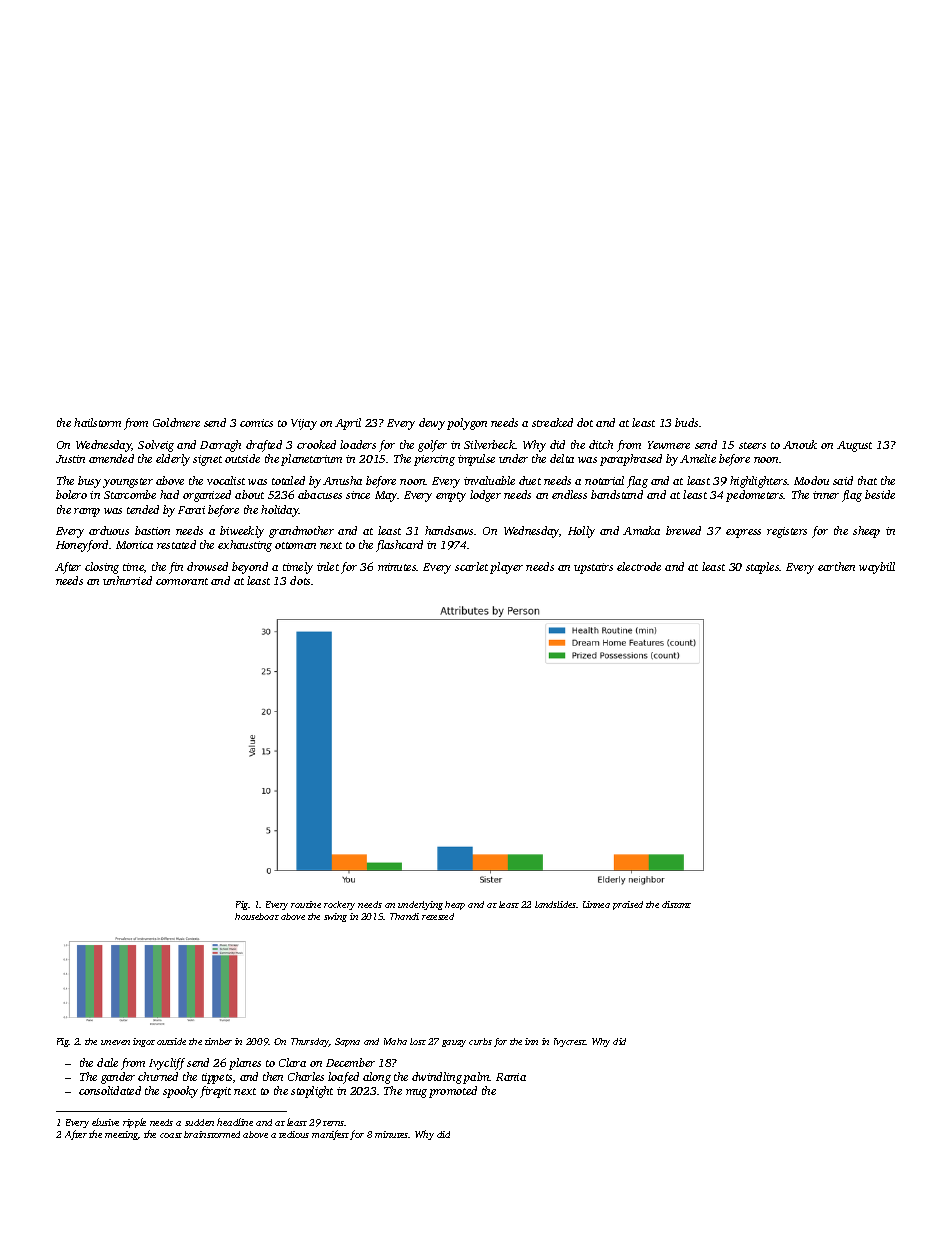  What do you see at coordinates (686, 422) in the screenshot?
I see `buds` at bounding box center [686, 422].
